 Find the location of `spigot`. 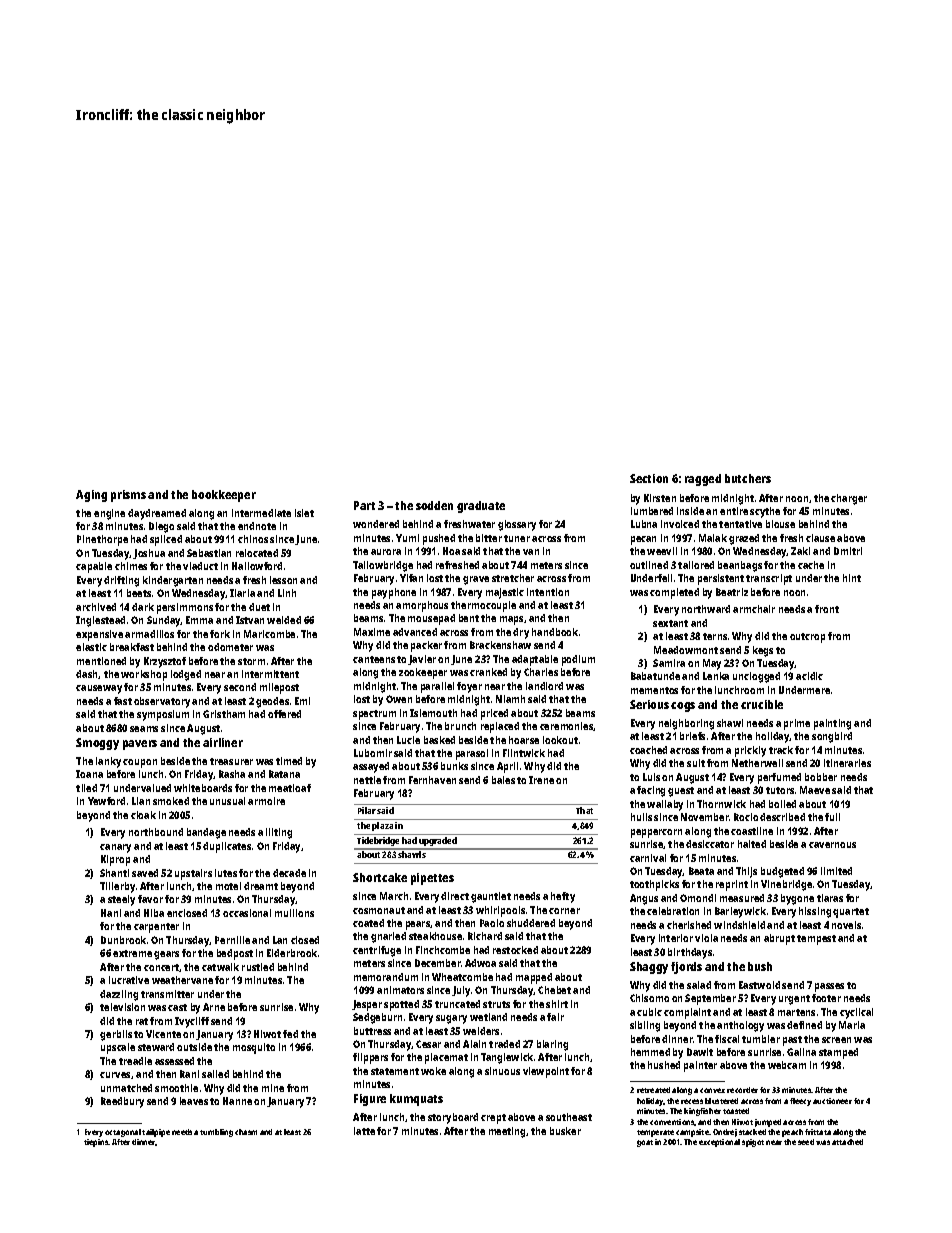

spigot is located at coordinates (753, 1143).
